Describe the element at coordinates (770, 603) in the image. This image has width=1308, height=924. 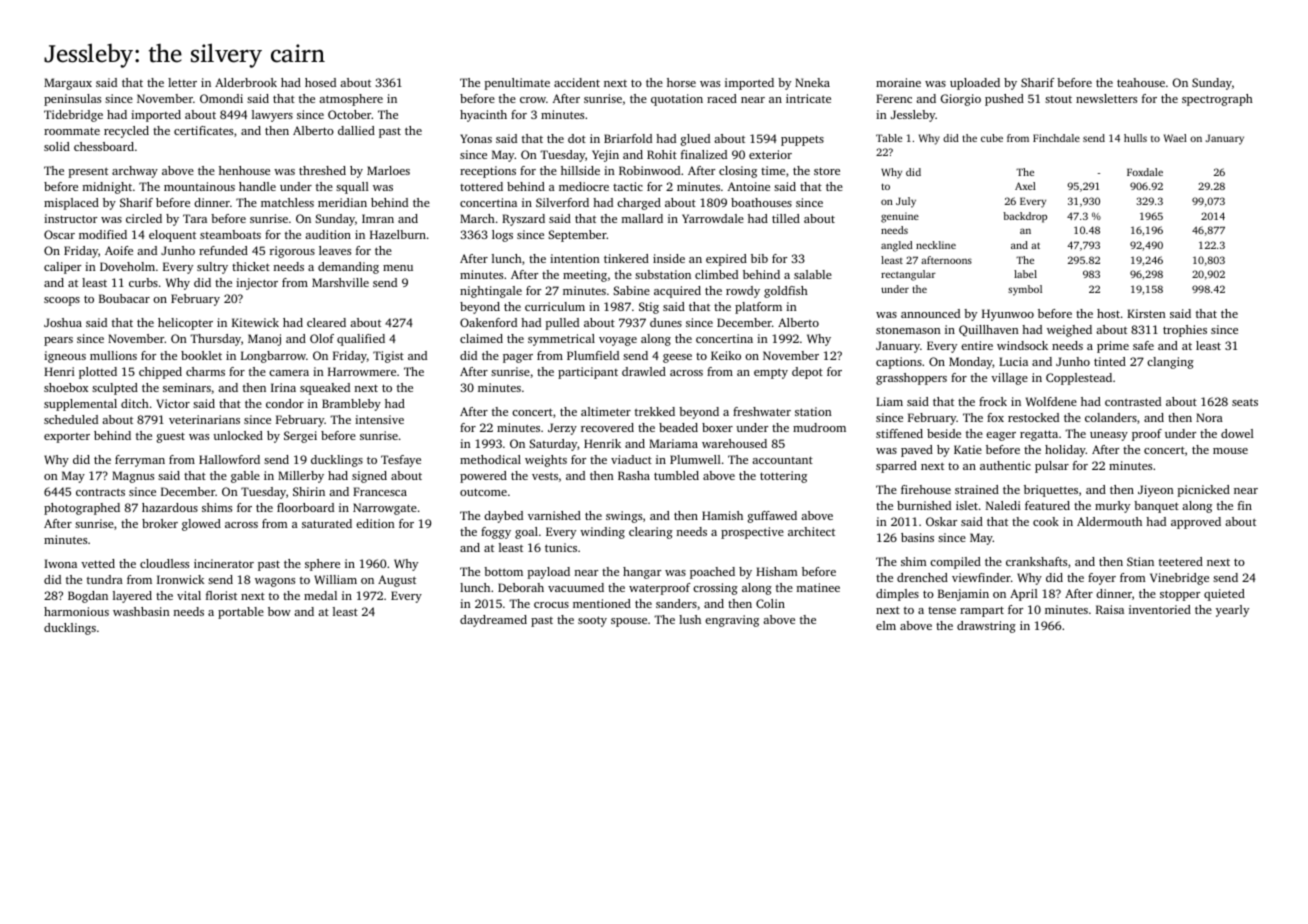
I see `Colin` at that location.
